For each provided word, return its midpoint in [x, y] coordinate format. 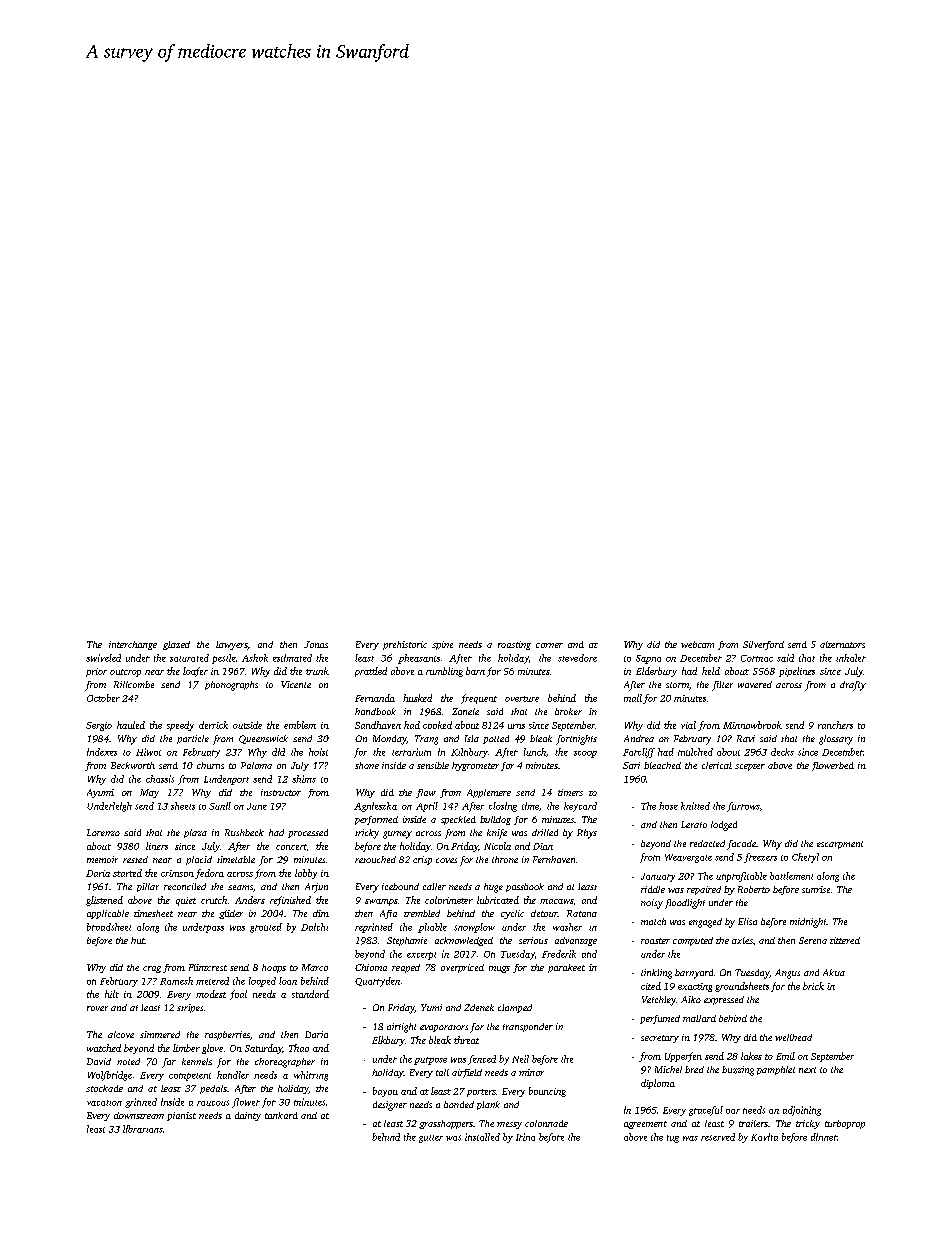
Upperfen [683, 1057]
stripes [190, 1008]
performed [376, 820]
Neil [520, 1059]
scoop [585, 754]
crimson [177, 873]
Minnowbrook [752, 725]
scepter [750, 767]
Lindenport [226, 780]
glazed [176, 645]
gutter [431, 1139]
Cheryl [805, 858]
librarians [143, 1129]
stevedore [577, 658]
